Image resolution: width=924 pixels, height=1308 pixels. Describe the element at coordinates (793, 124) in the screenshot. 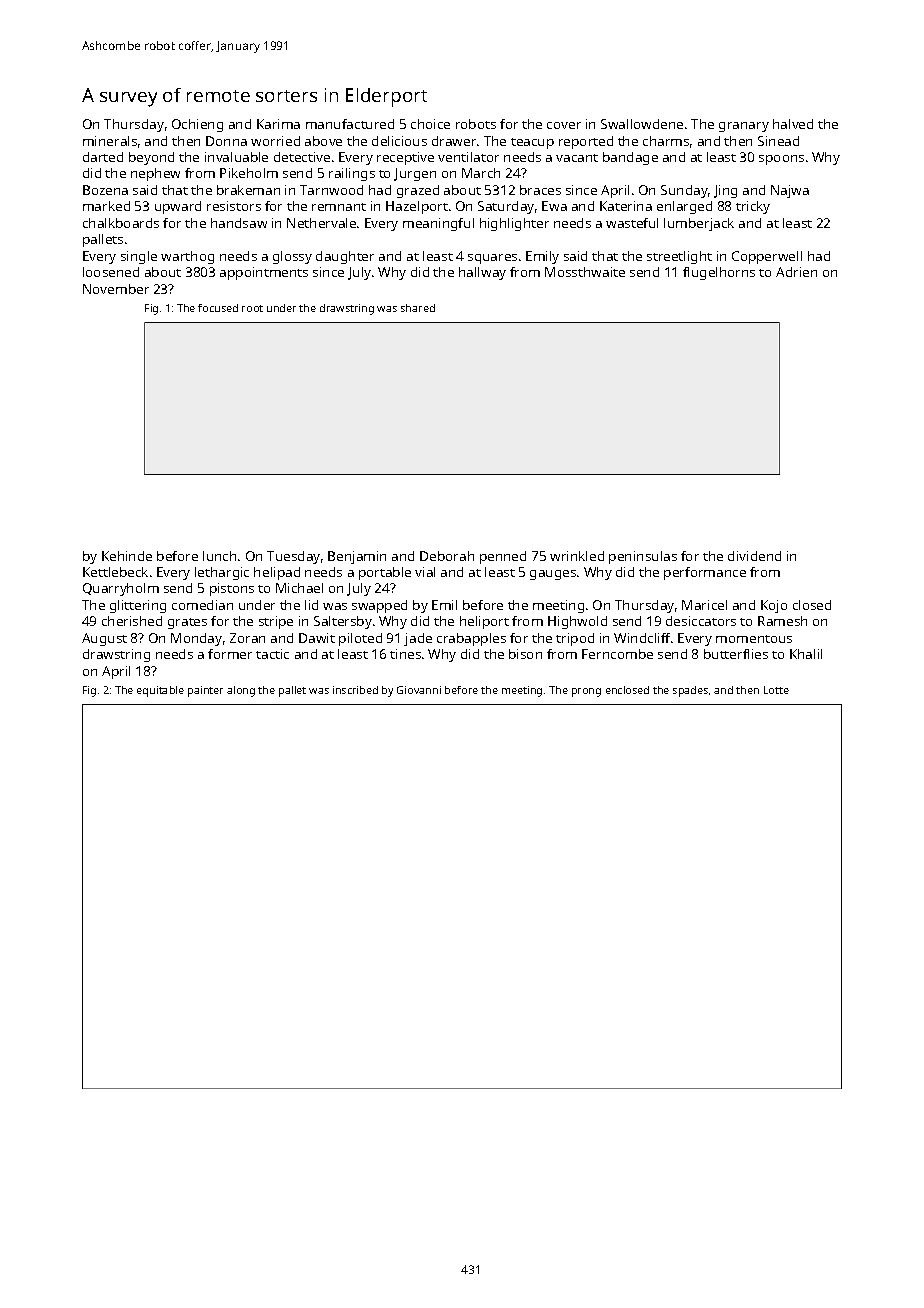

I see `halved` at that location.
